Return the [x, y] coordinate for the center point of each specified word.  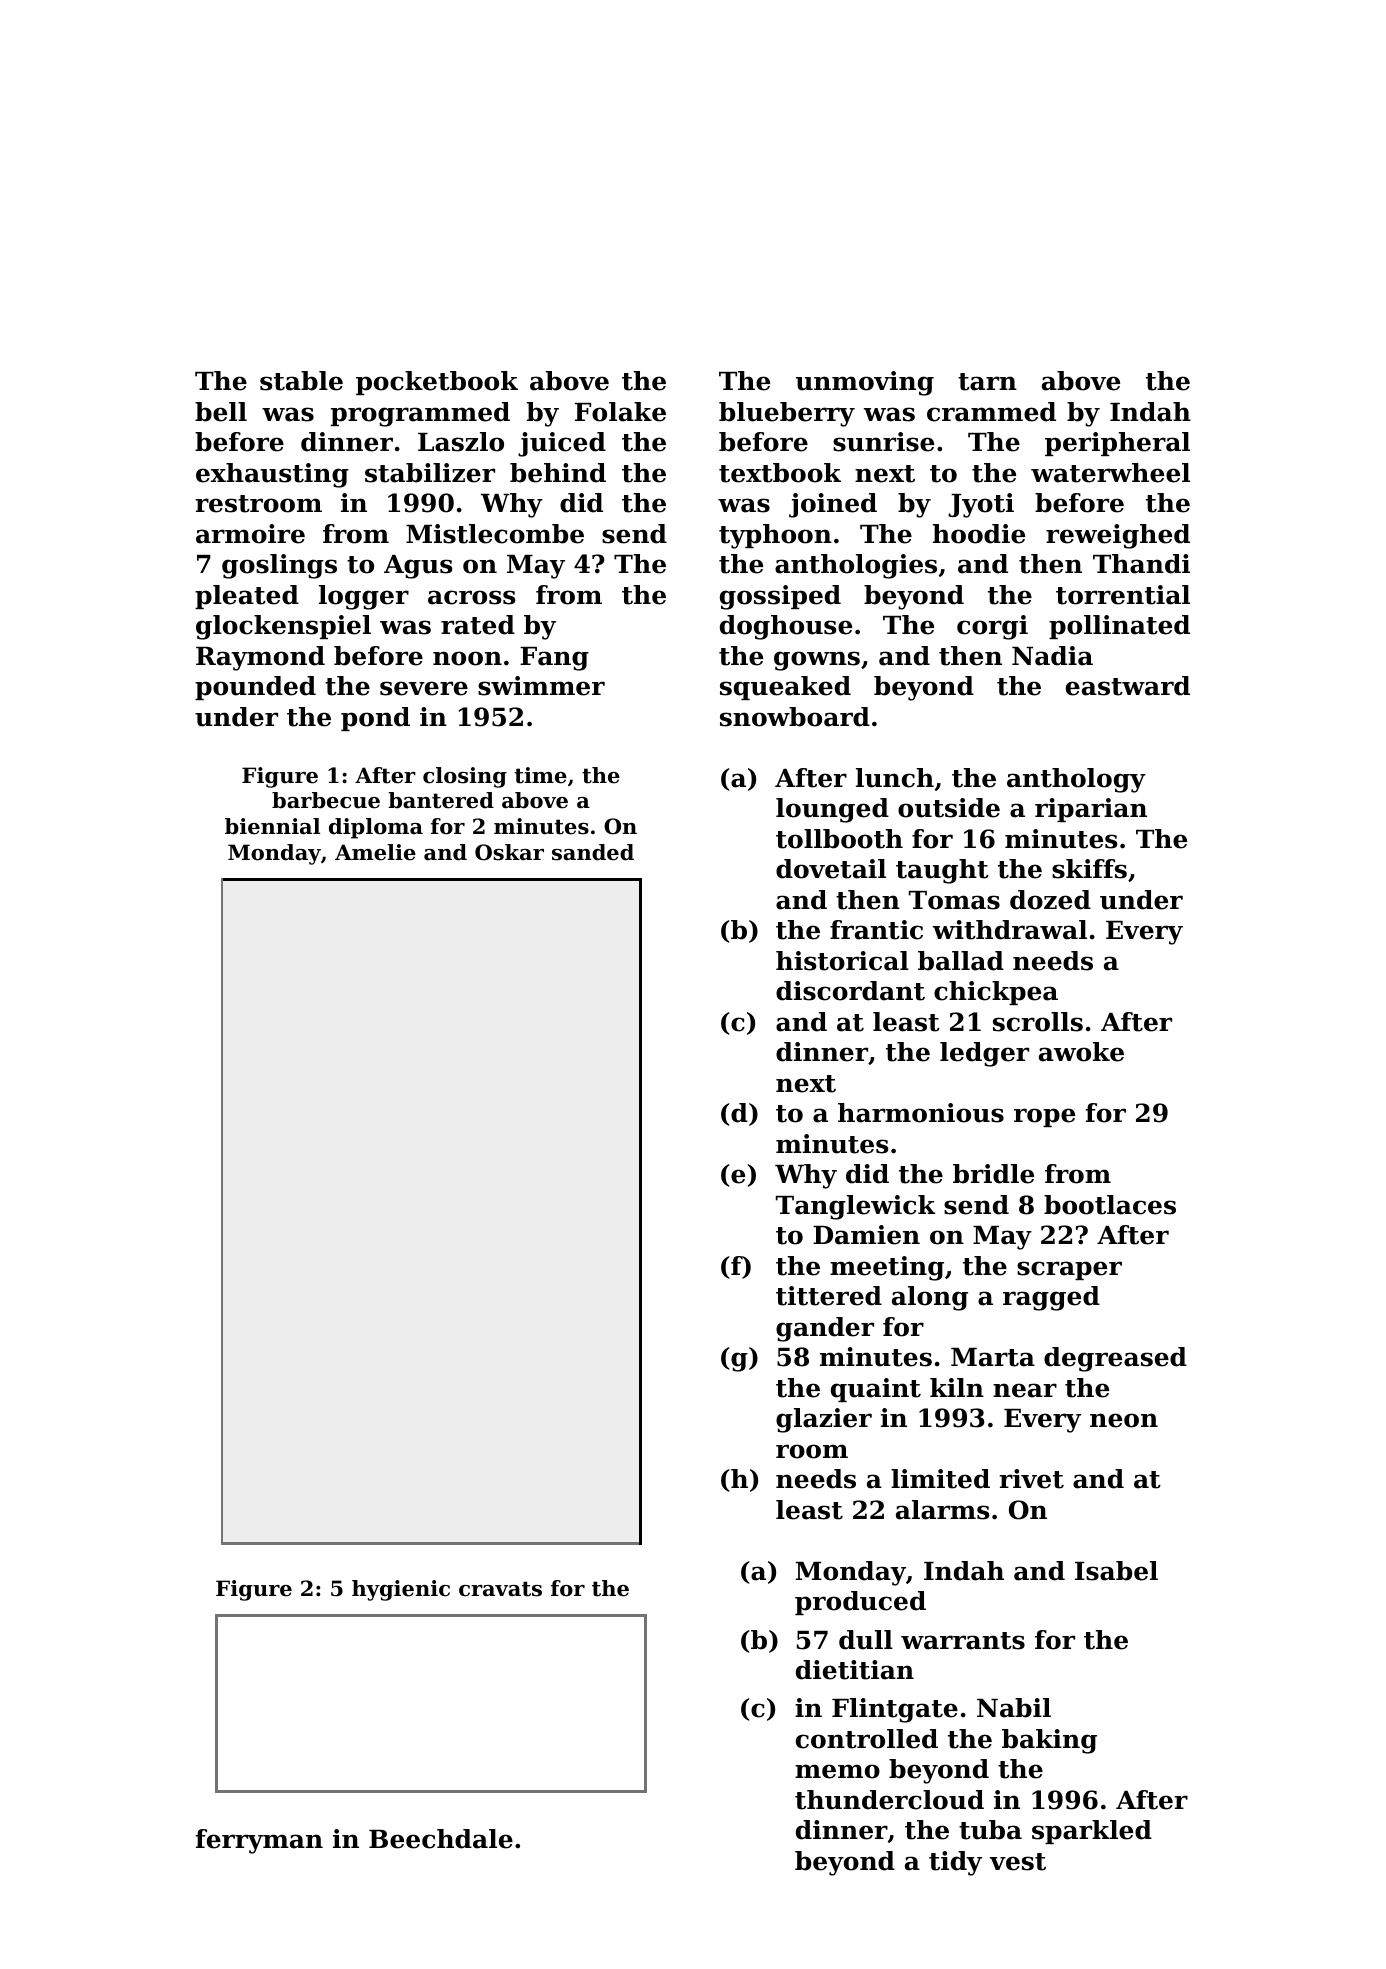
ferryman [259, 1841]
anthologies [856, 566]
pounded [255, 688]
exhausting [272, 475]
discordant [850, 991]
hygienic [401, 1590]
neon [1124, 1420]
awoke [1081, 1052]
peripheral [1117, 444]
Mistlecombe [495, 534]
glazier [824, 1420]
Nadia [1052, 656]
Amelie [375, 852]
